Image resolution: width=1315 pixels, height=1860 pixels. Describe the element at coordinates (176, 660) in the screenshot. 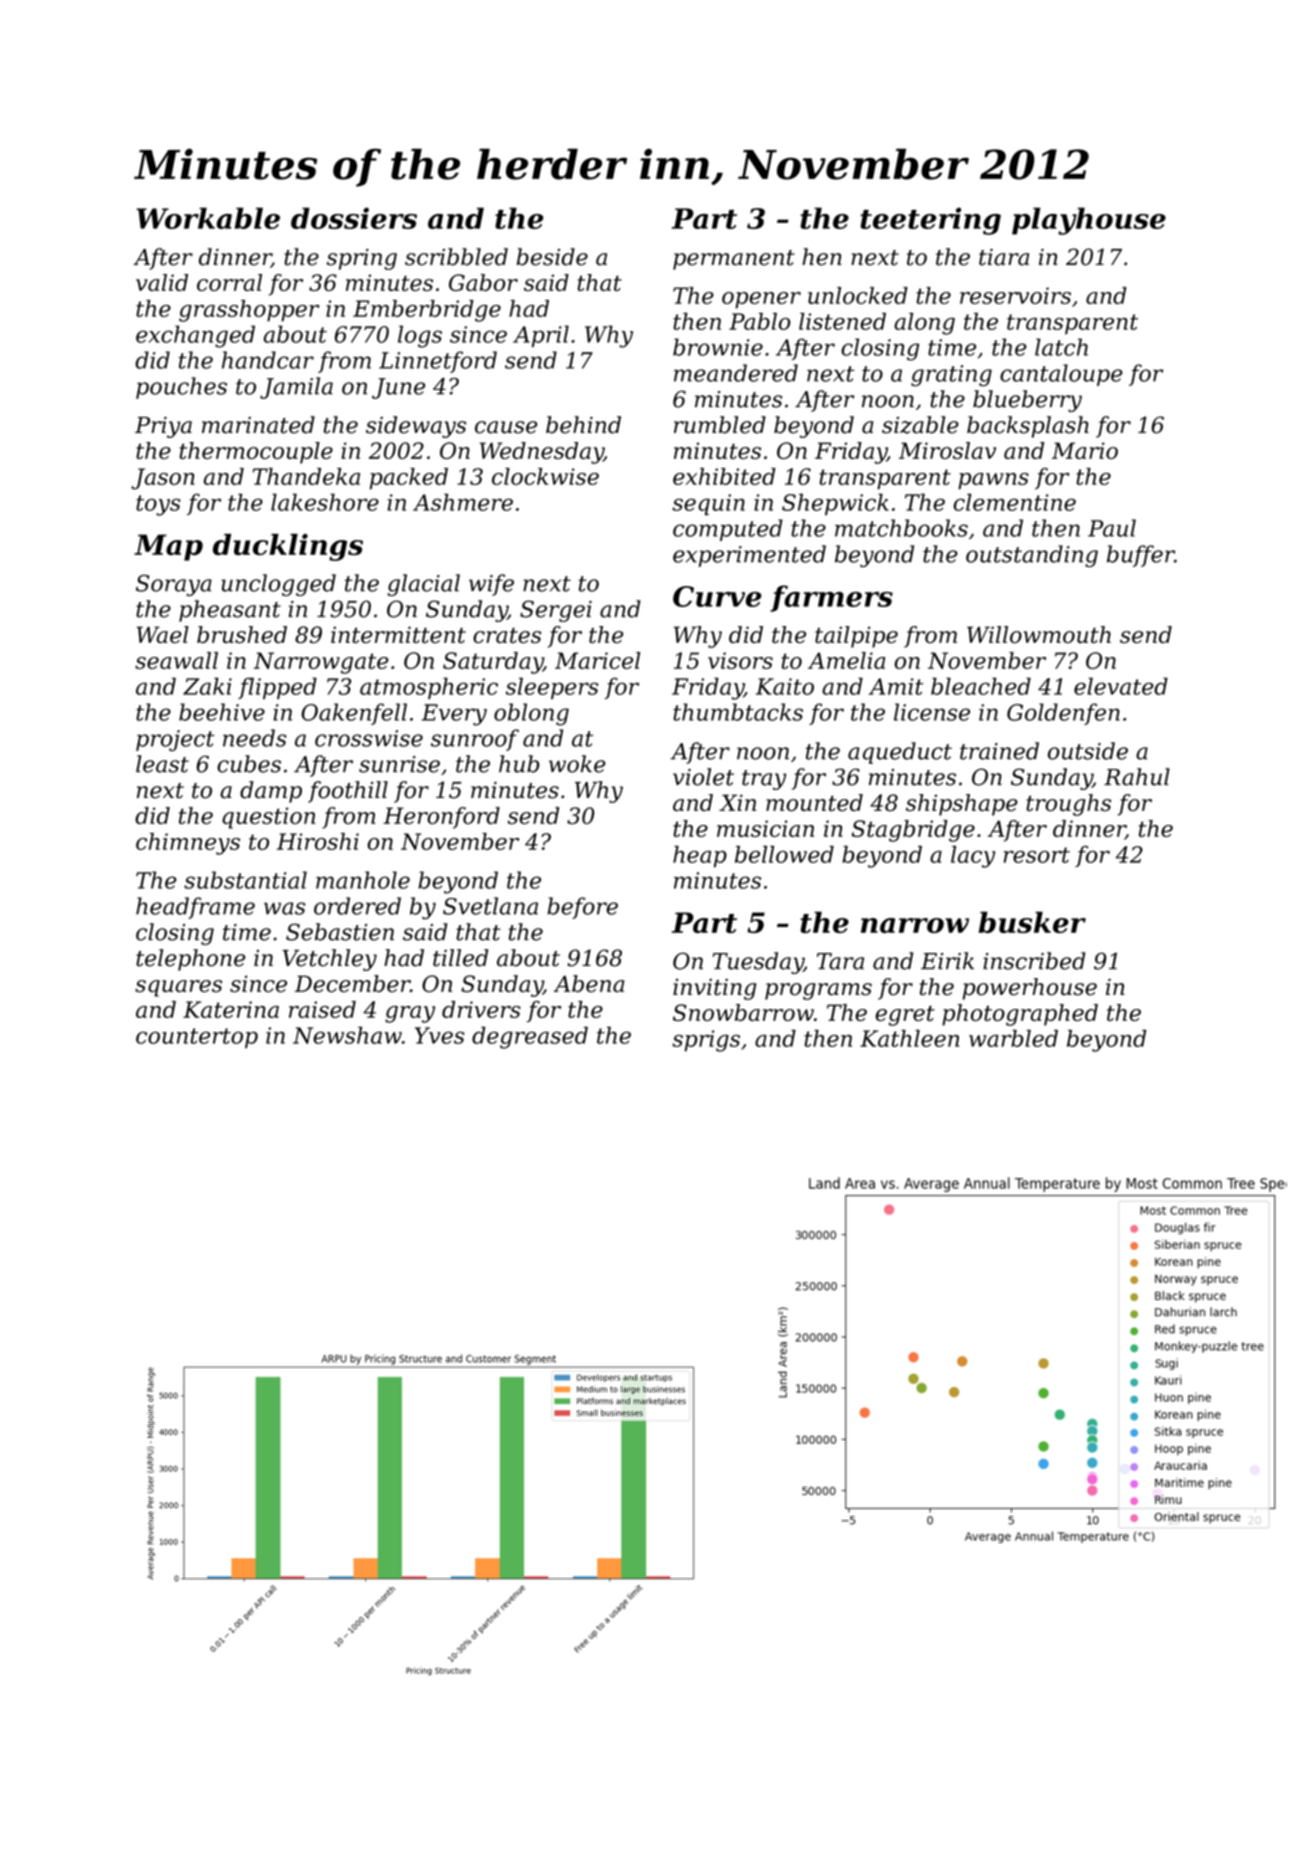

I see `seawall` at that location.
